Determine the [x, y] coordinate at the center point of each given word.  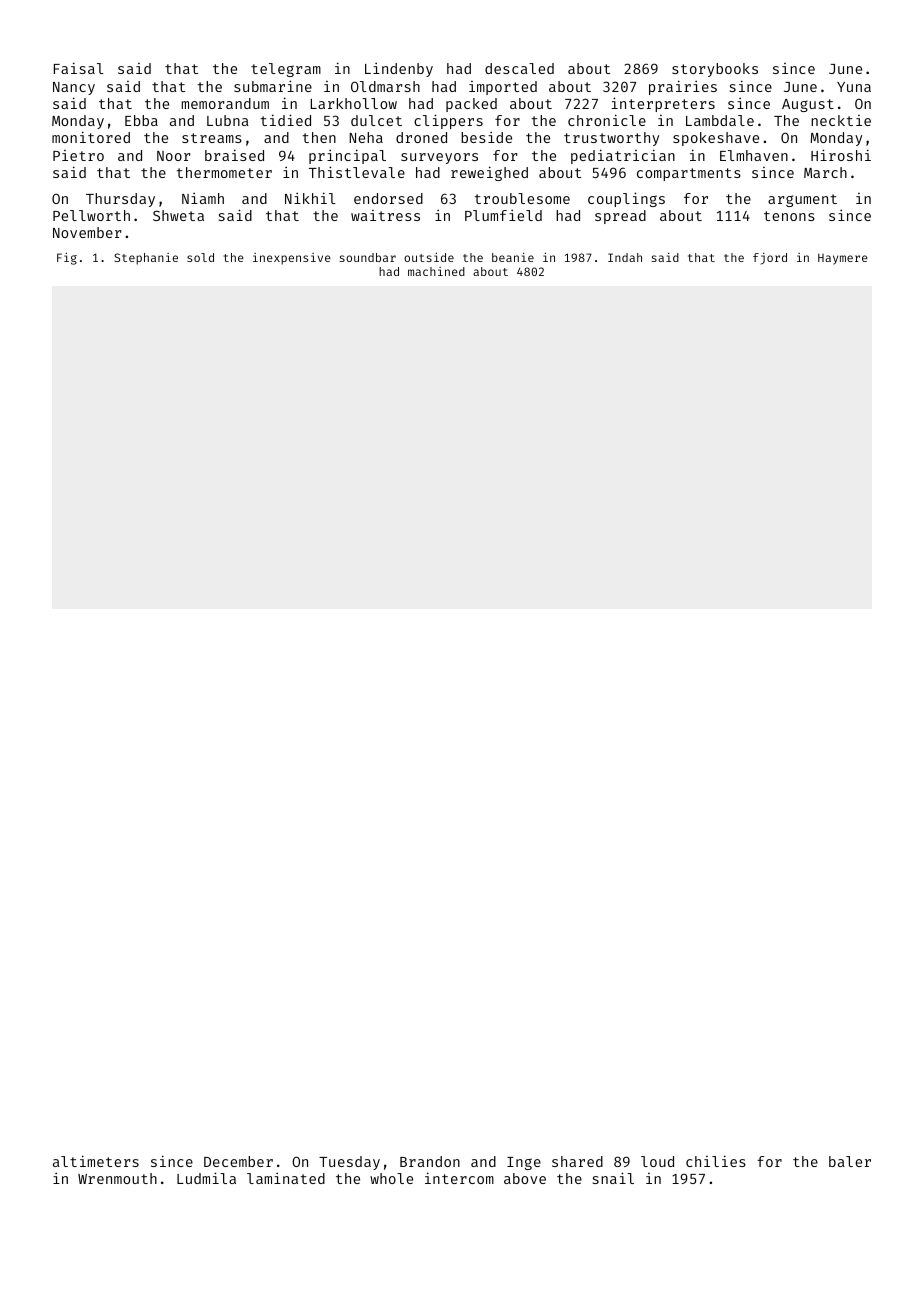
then [319, 137]
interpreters [663, 104]
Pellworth [91, 215]
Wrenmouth [117, 1178]
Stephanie [146, 259]
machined [436, 271]
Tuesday [349, 1163]
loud [657, 1161]
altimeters [96, 1161]
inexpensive [292, 259]
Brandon [430, 1161]
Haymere [843, 259]
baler [850, 1161]
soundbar [368, 257]
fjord [770, 259]
